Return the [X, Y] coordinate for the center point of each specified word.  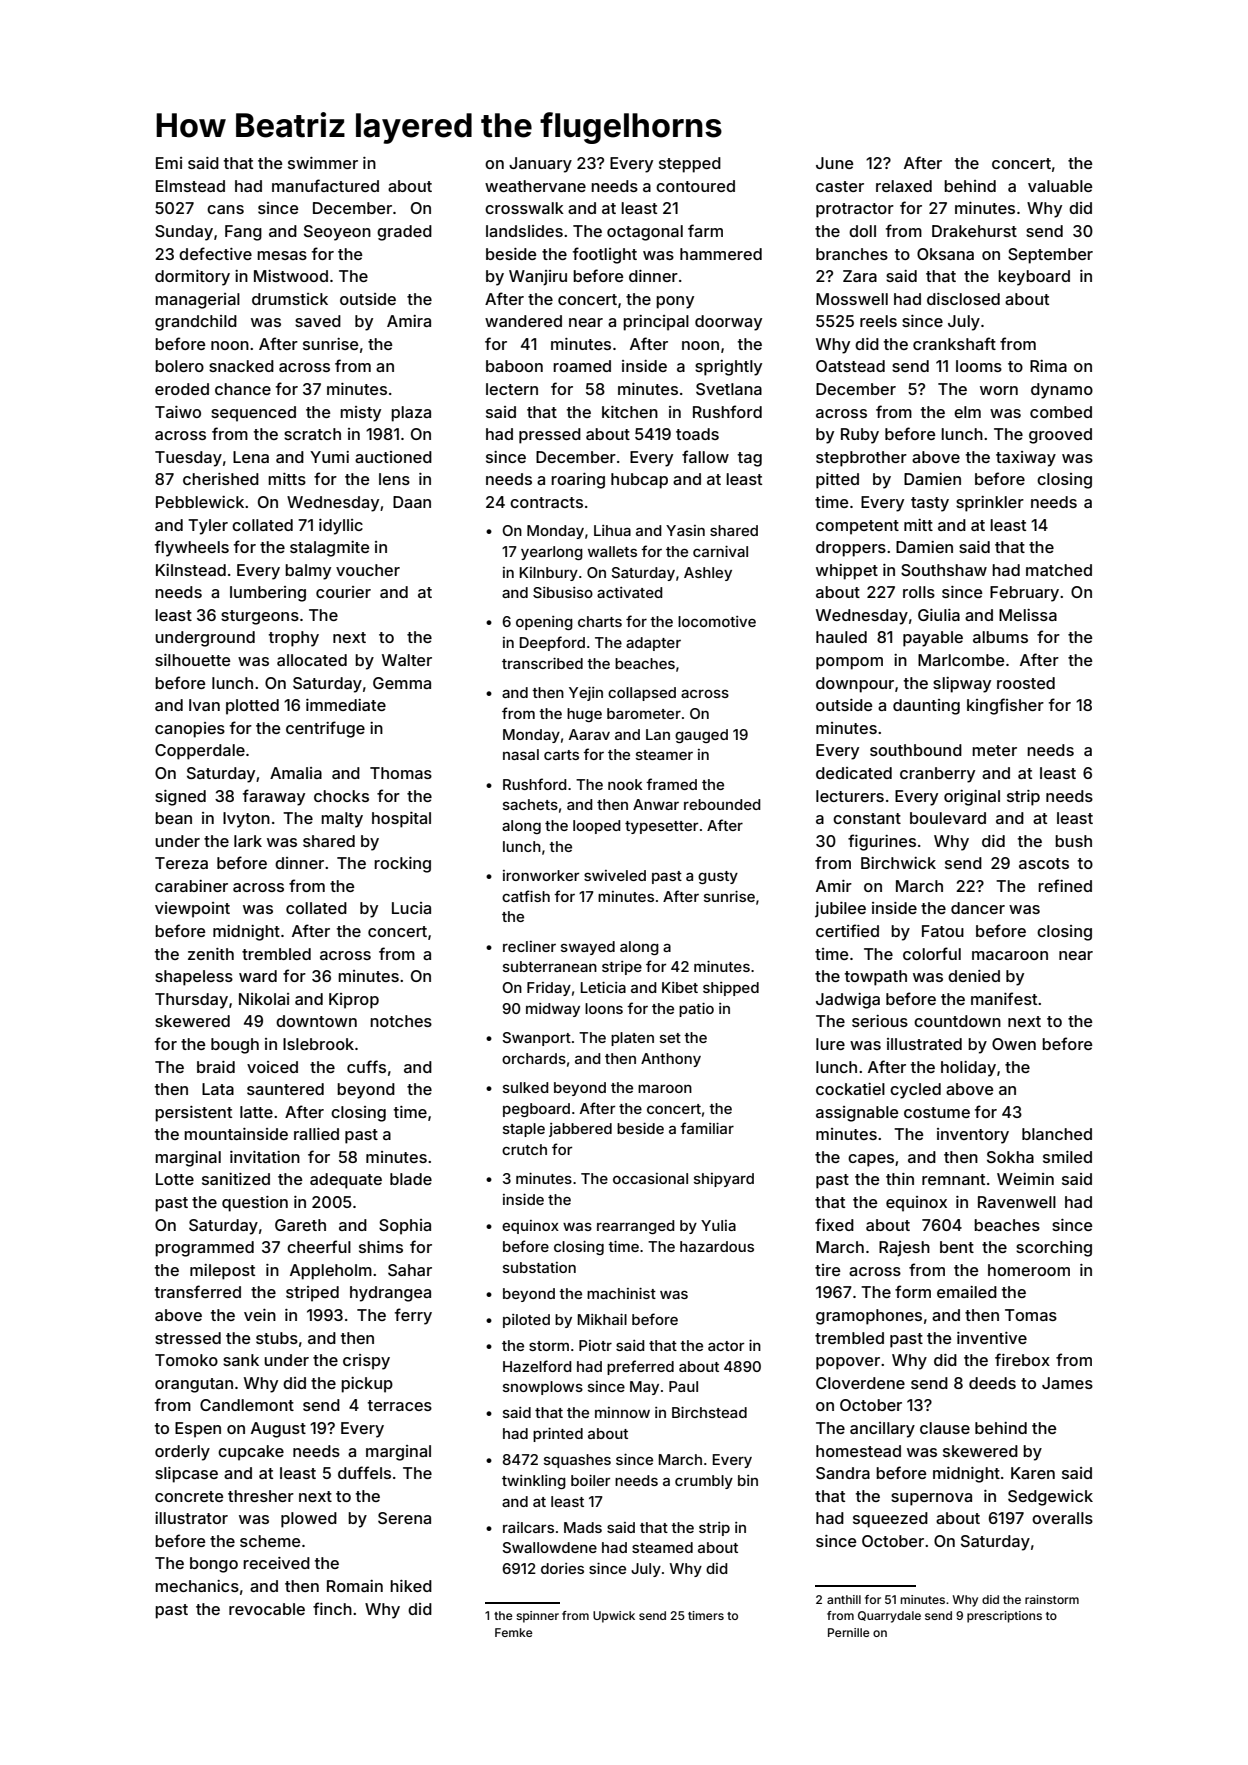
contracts [546, 502]
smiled [1067, 1157]
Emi [169, 163]
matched [1059, 570]
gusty [718, 877]
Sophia [405, 1227]
